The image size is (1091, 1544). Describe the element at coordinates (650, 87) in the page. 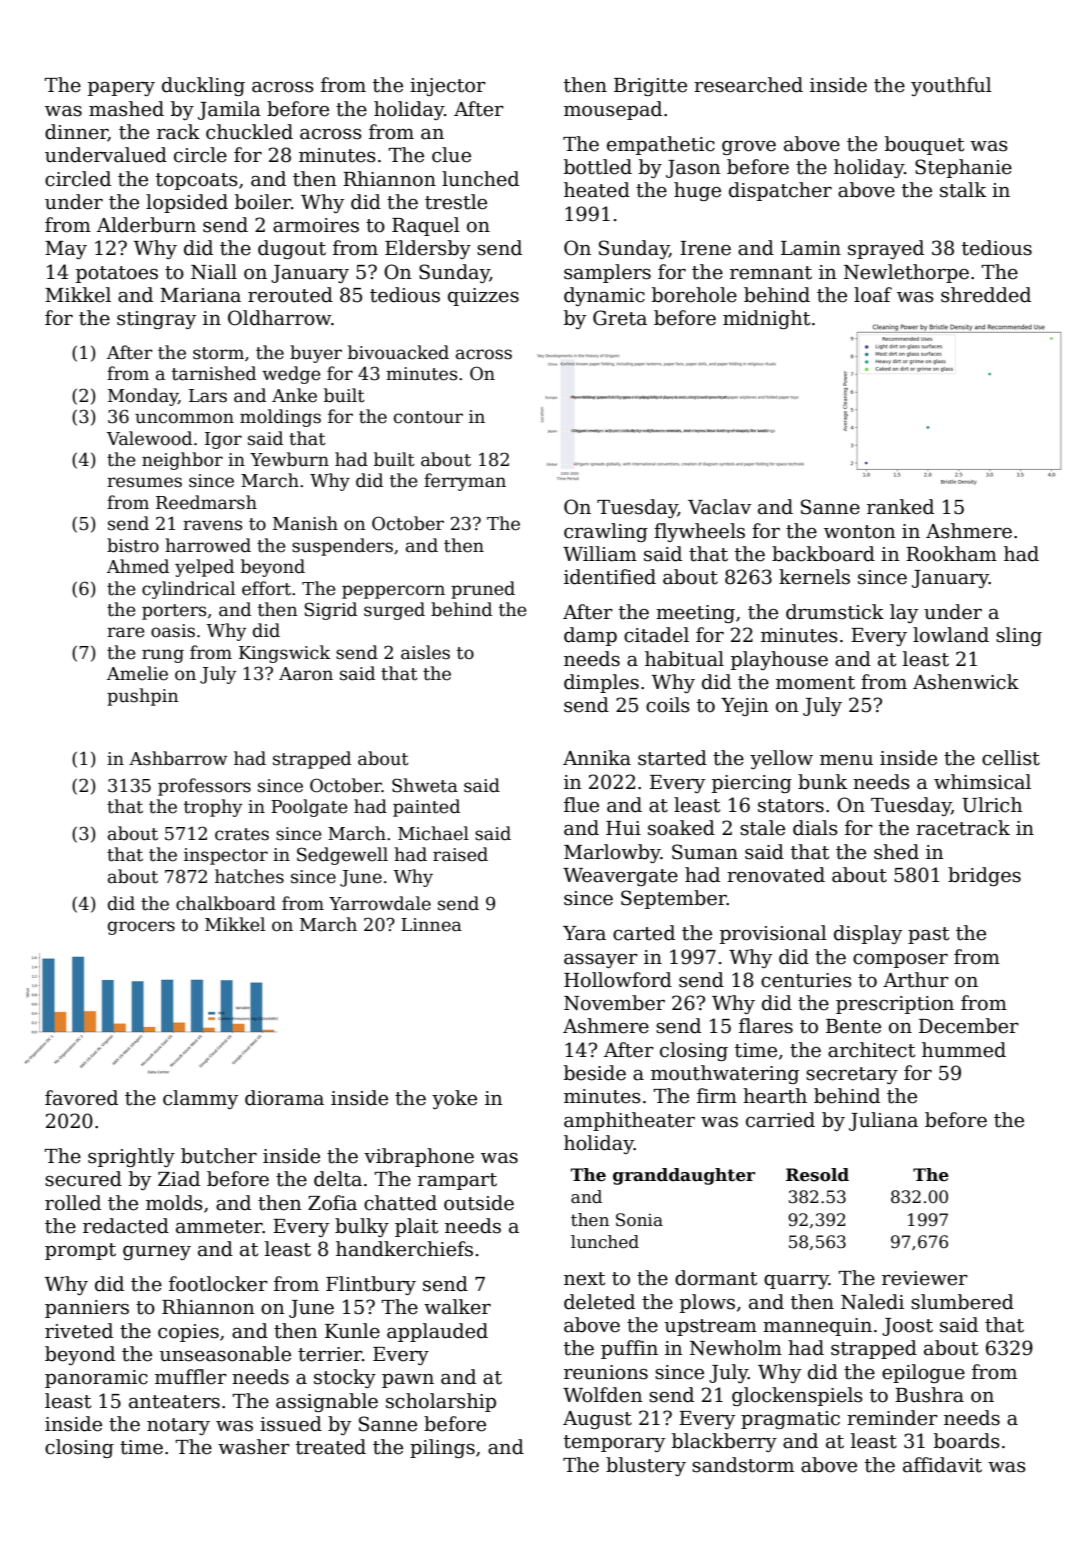

I see `Brigitte` at that location.
